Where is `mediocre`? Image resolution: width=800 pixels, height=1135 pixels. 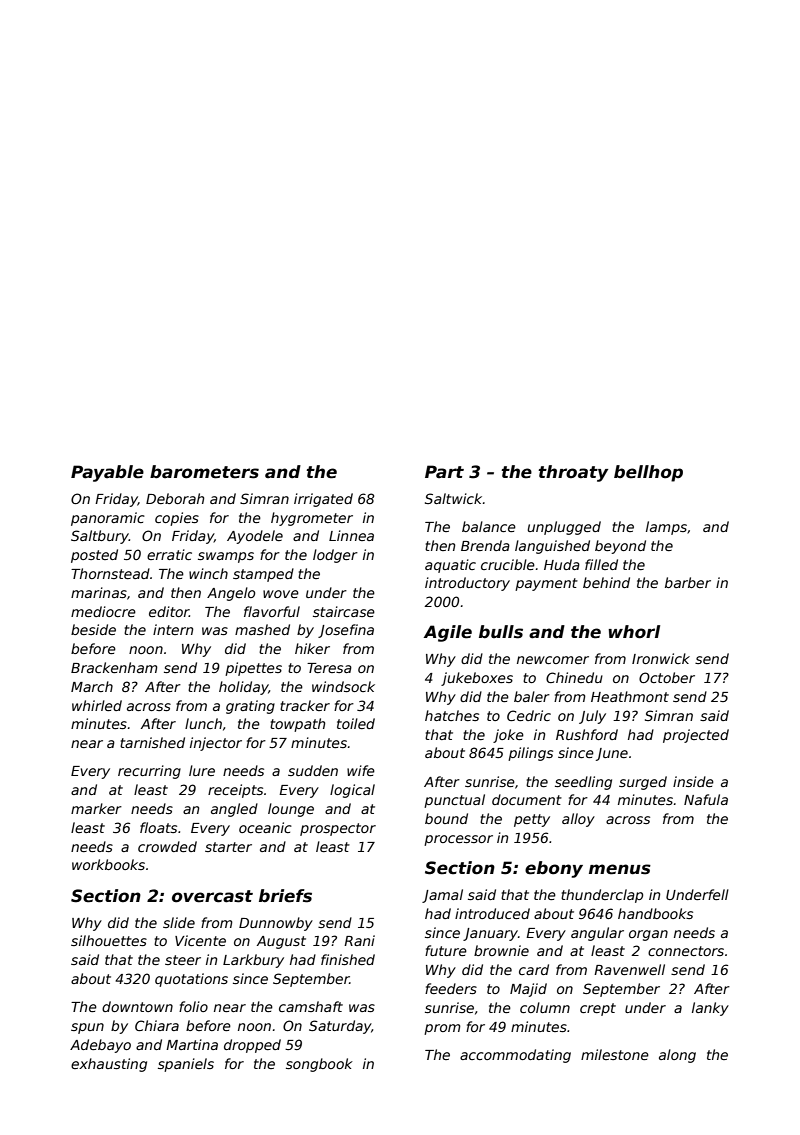 mediocre is located at coordinates (103, 611).
